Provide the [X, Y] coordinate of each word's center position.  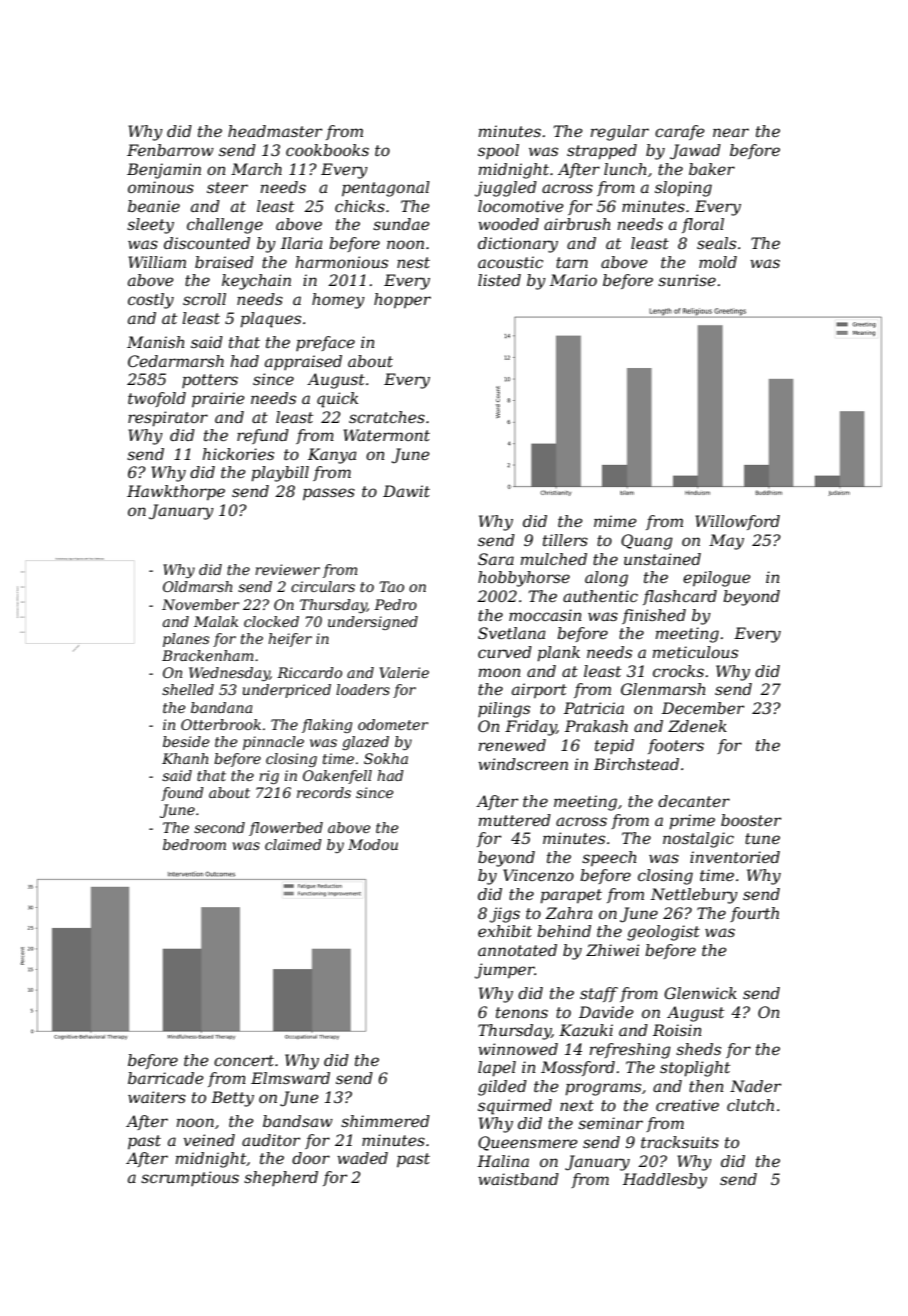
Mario [573, 280]
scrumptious [190, 1178]
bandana [221, 707]
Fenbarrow [170, 150]
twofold [157, 399]
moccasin [545, 615]
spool [498, 151]
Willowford [737, 522]
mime [615, 521]
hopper [402, 301]
